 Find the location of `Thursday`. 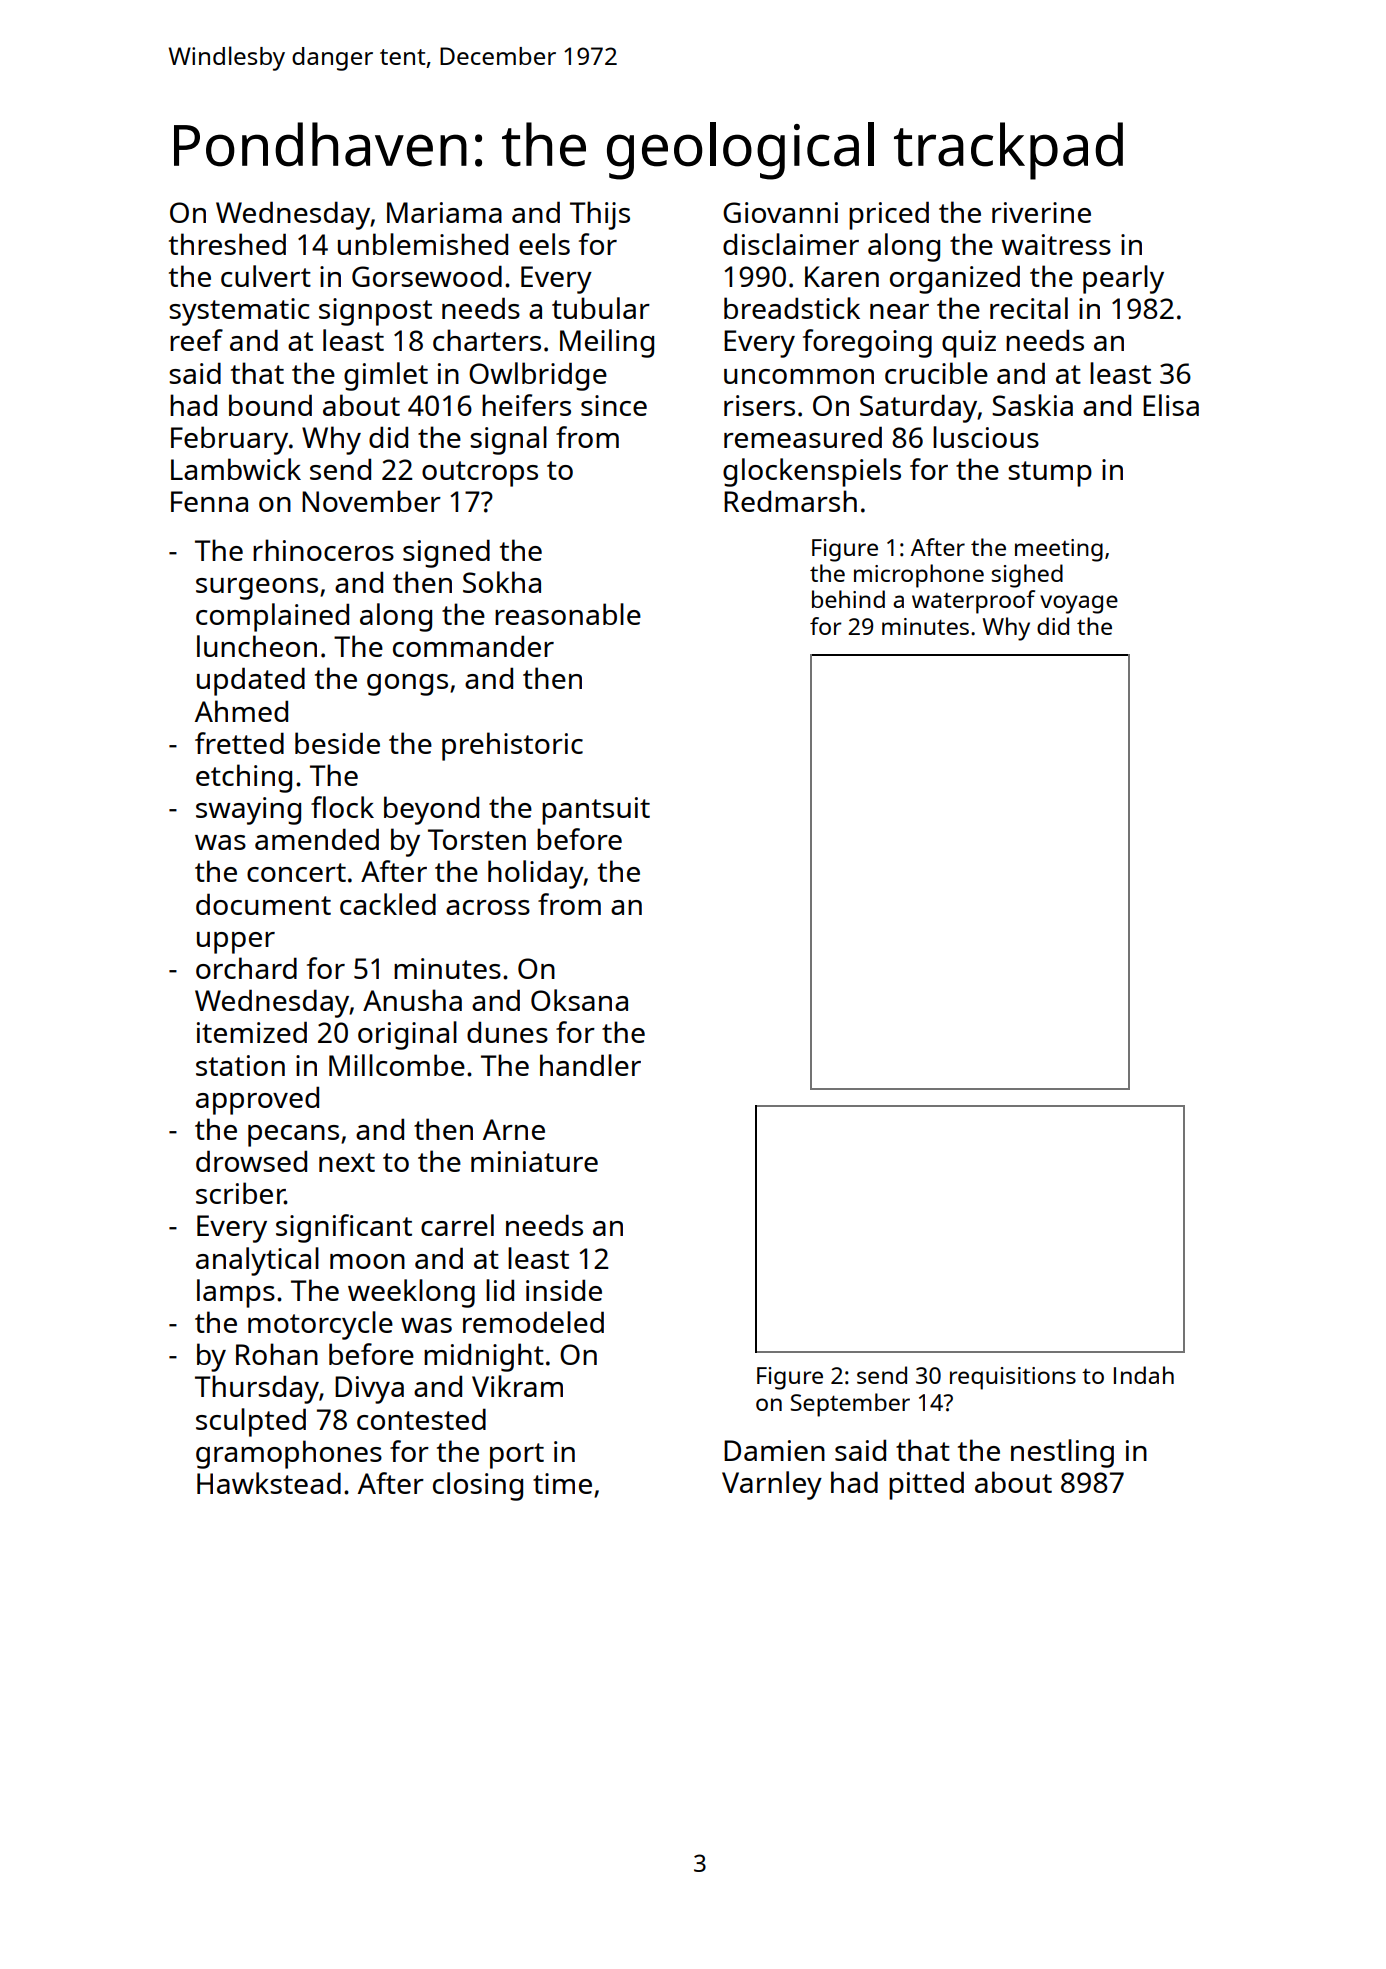

Thursday is located at coordinates (257, 1389).
